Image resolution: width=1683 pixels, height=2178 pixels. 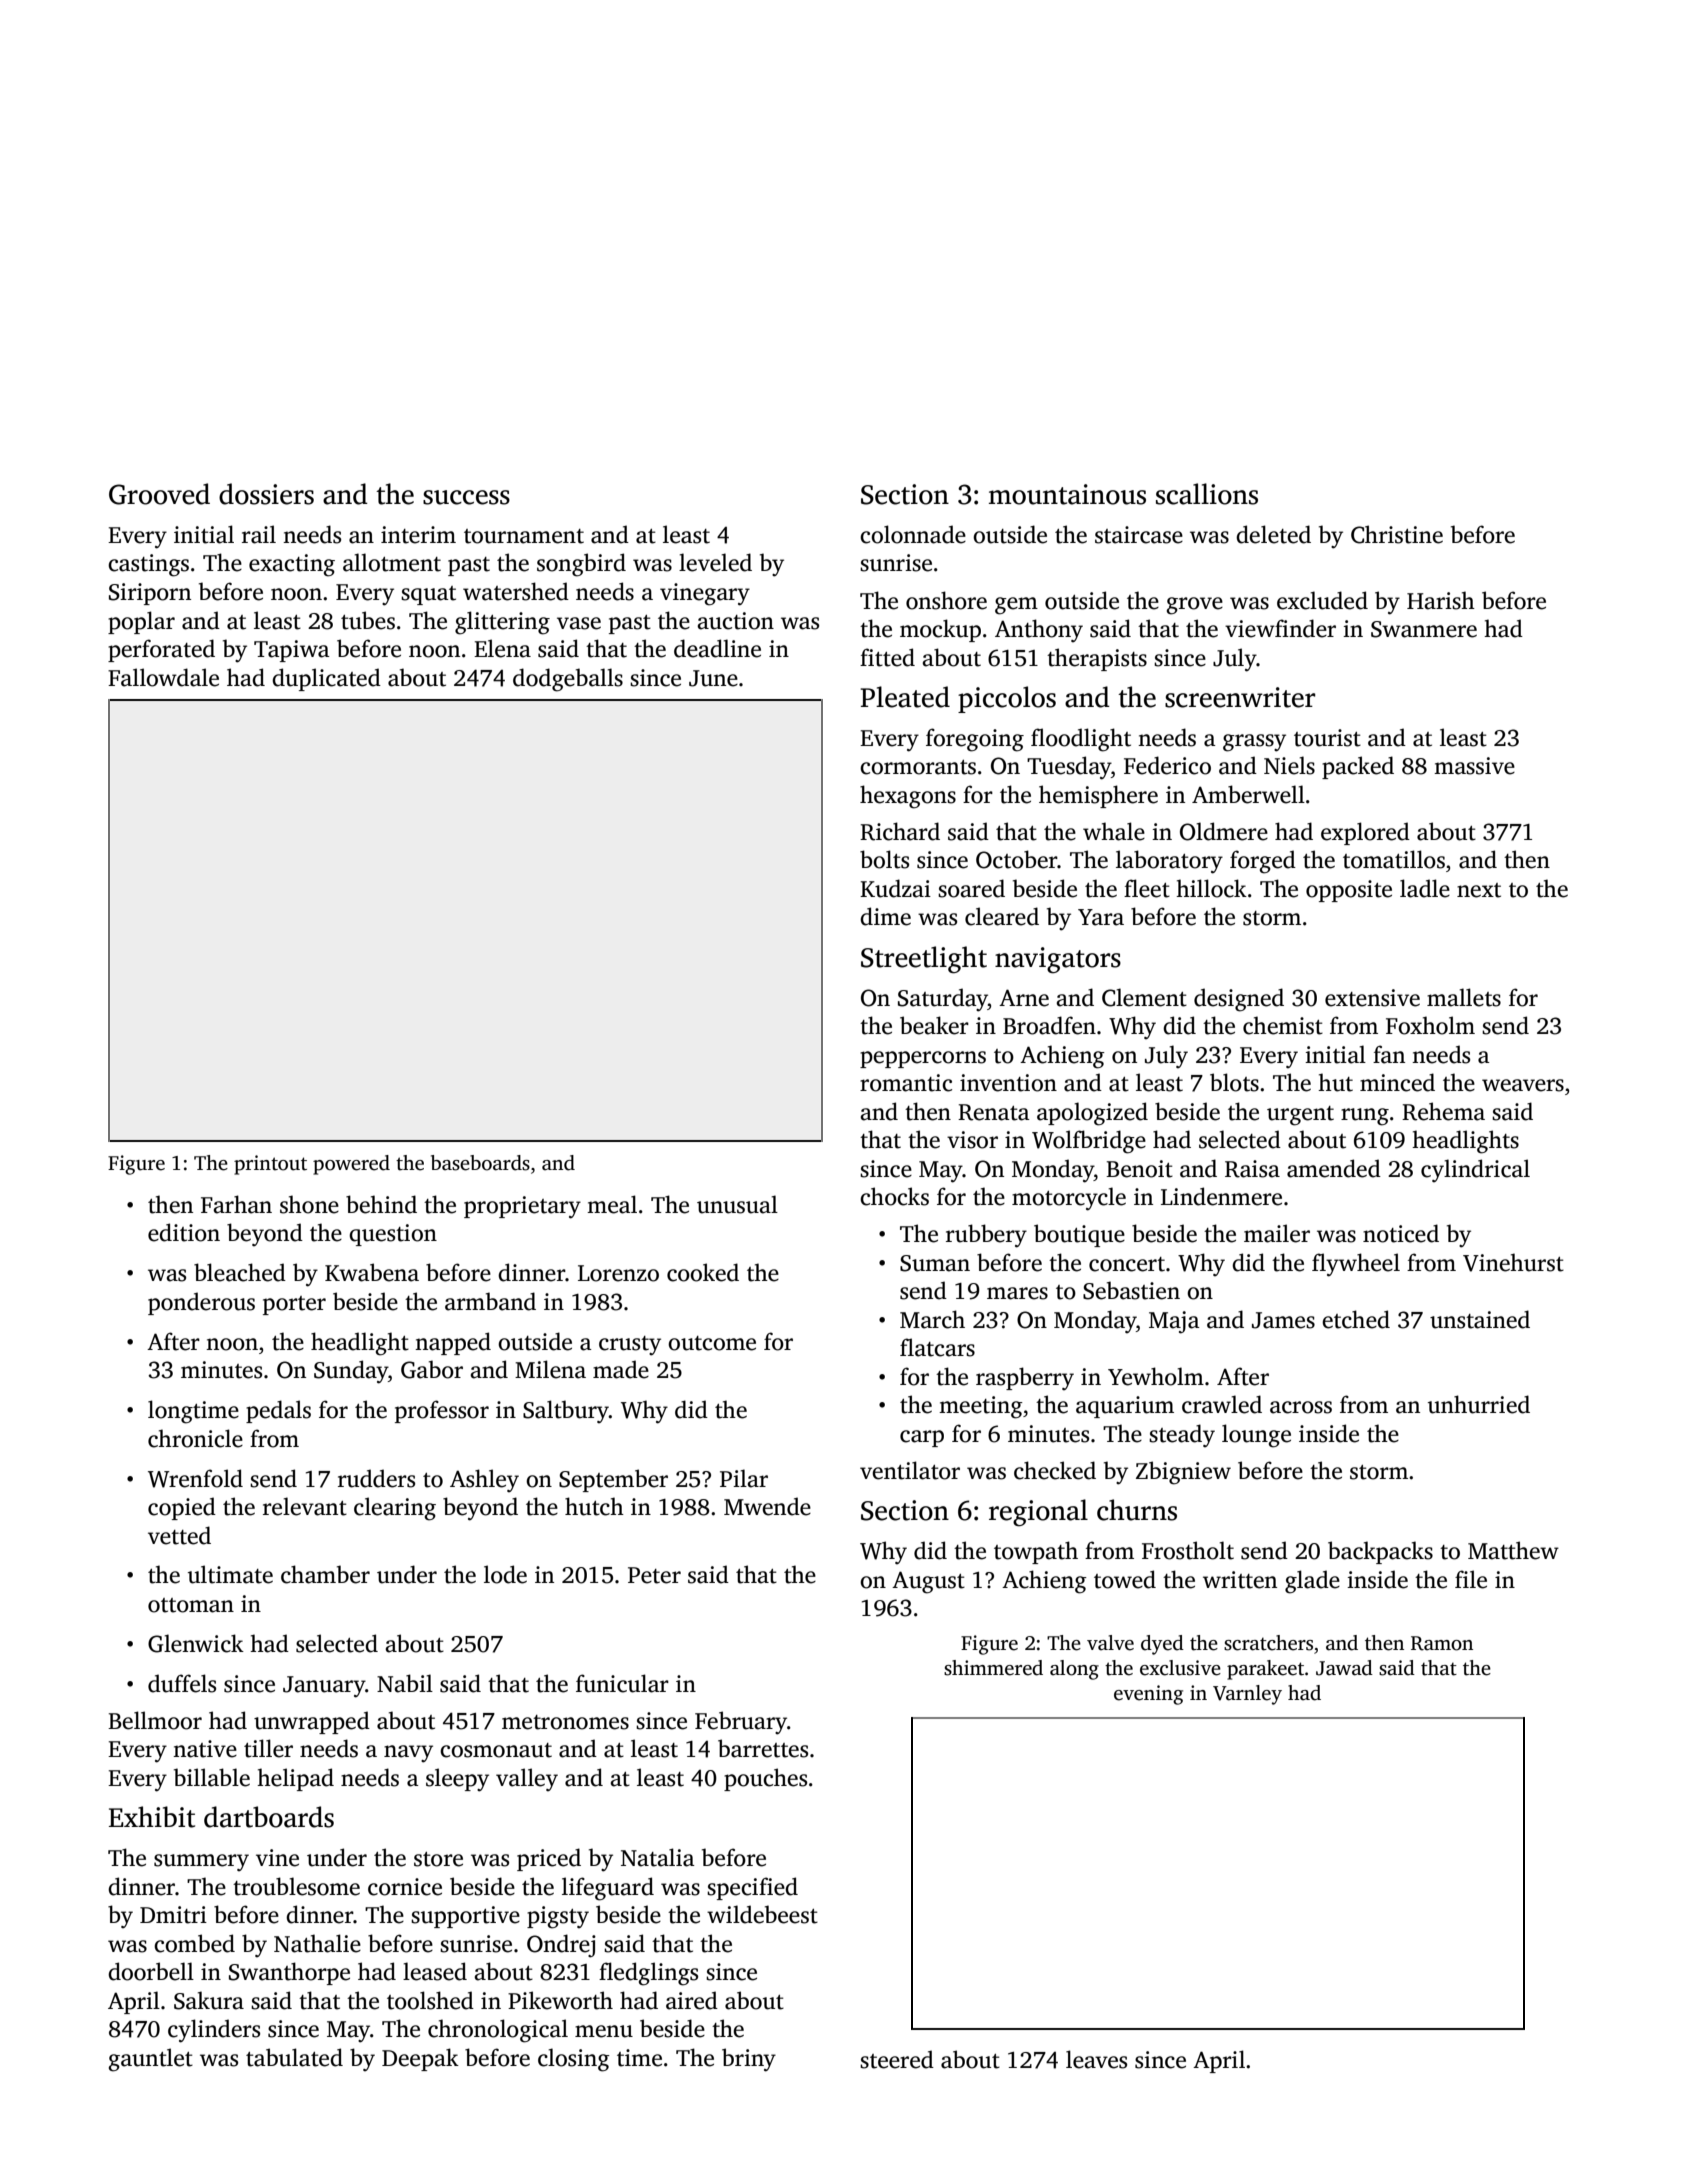 I want to click on unhurried, so click(x=1479, y=1404).
